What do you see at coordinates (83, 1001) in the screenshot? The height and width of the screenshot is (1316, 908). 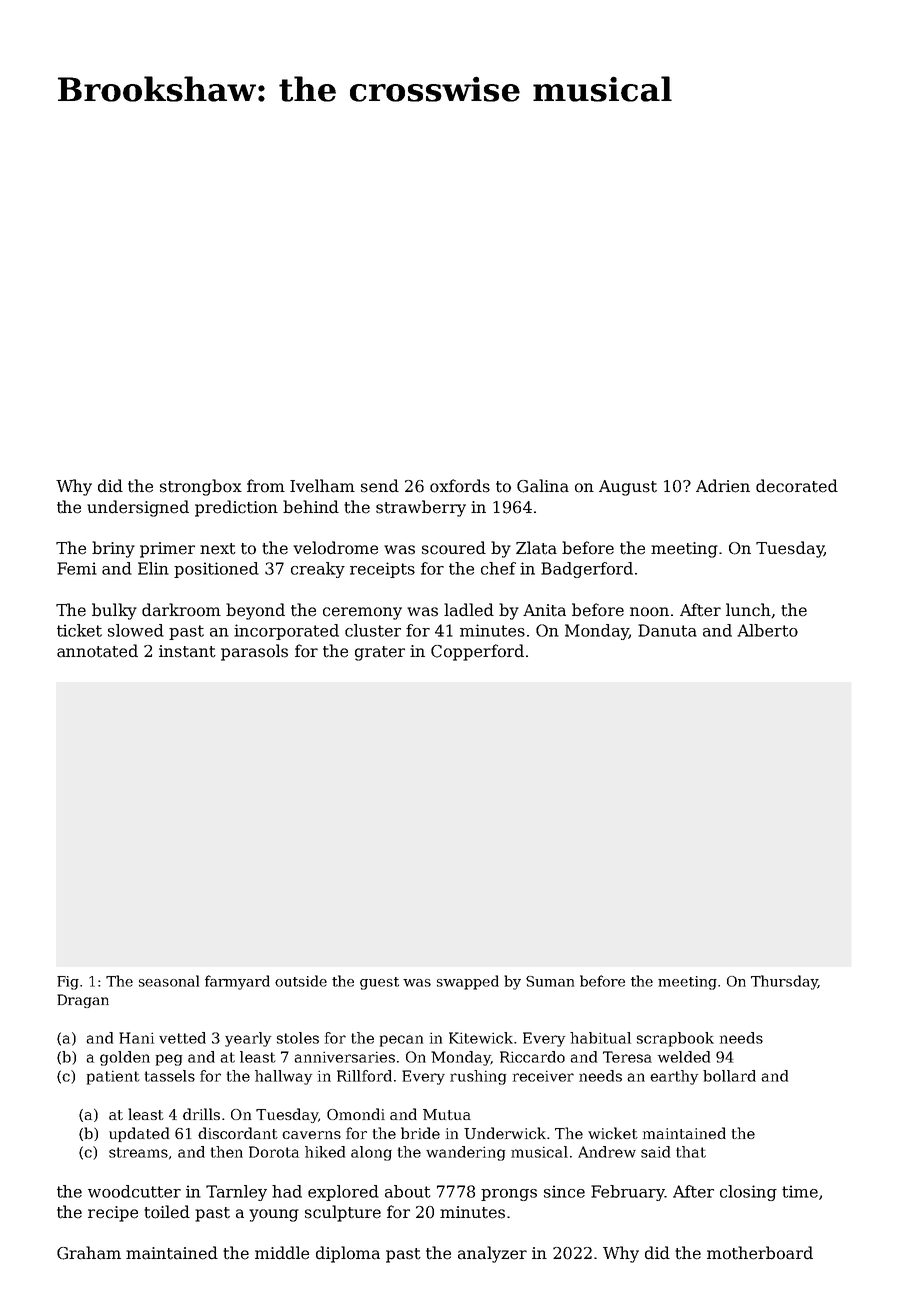 I see `Dragan` at bounding box center [83, 1001].
